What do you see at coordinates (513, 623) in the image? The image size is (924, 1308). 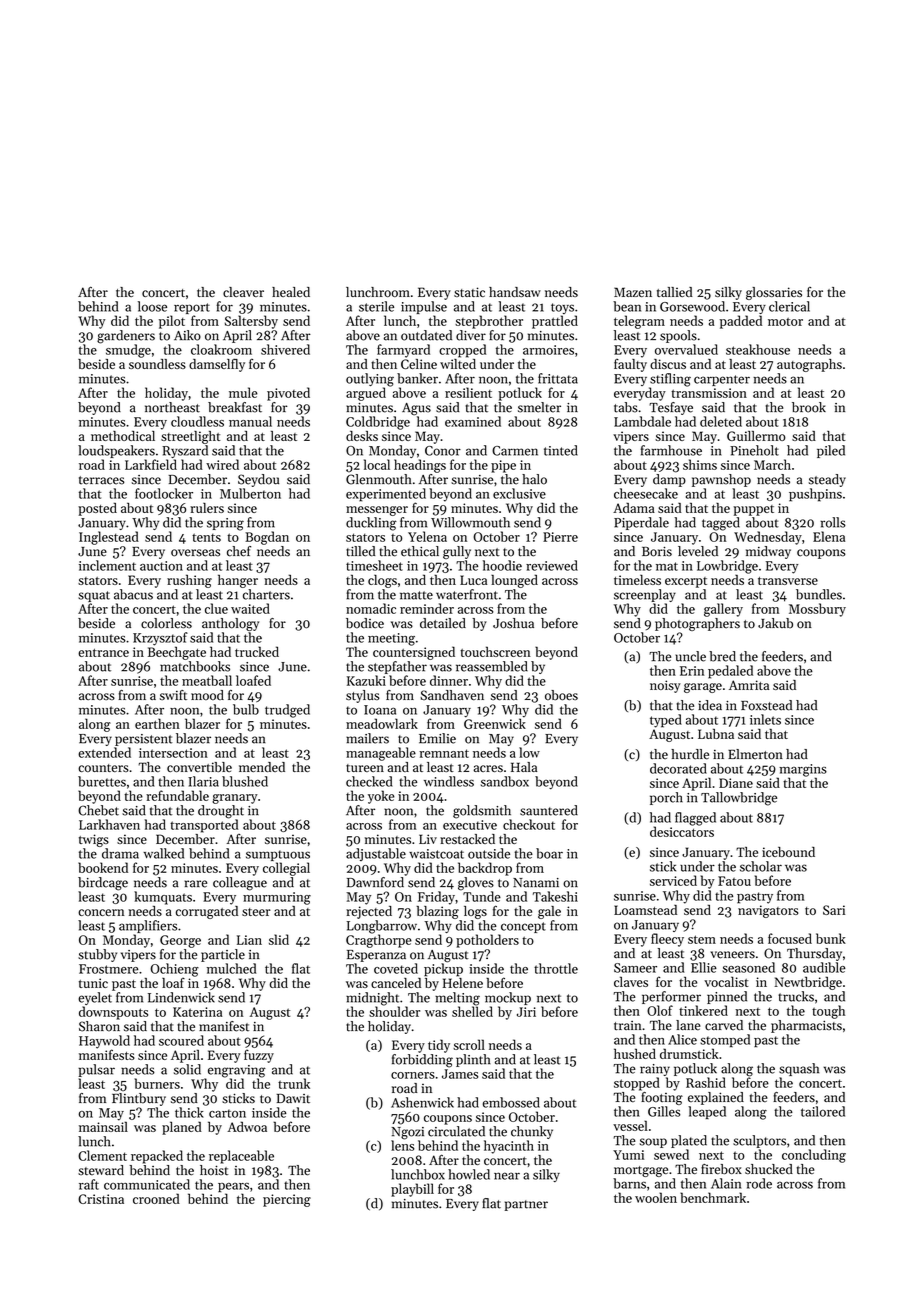 I see `Joshua` at bounding box center [513, 623].
